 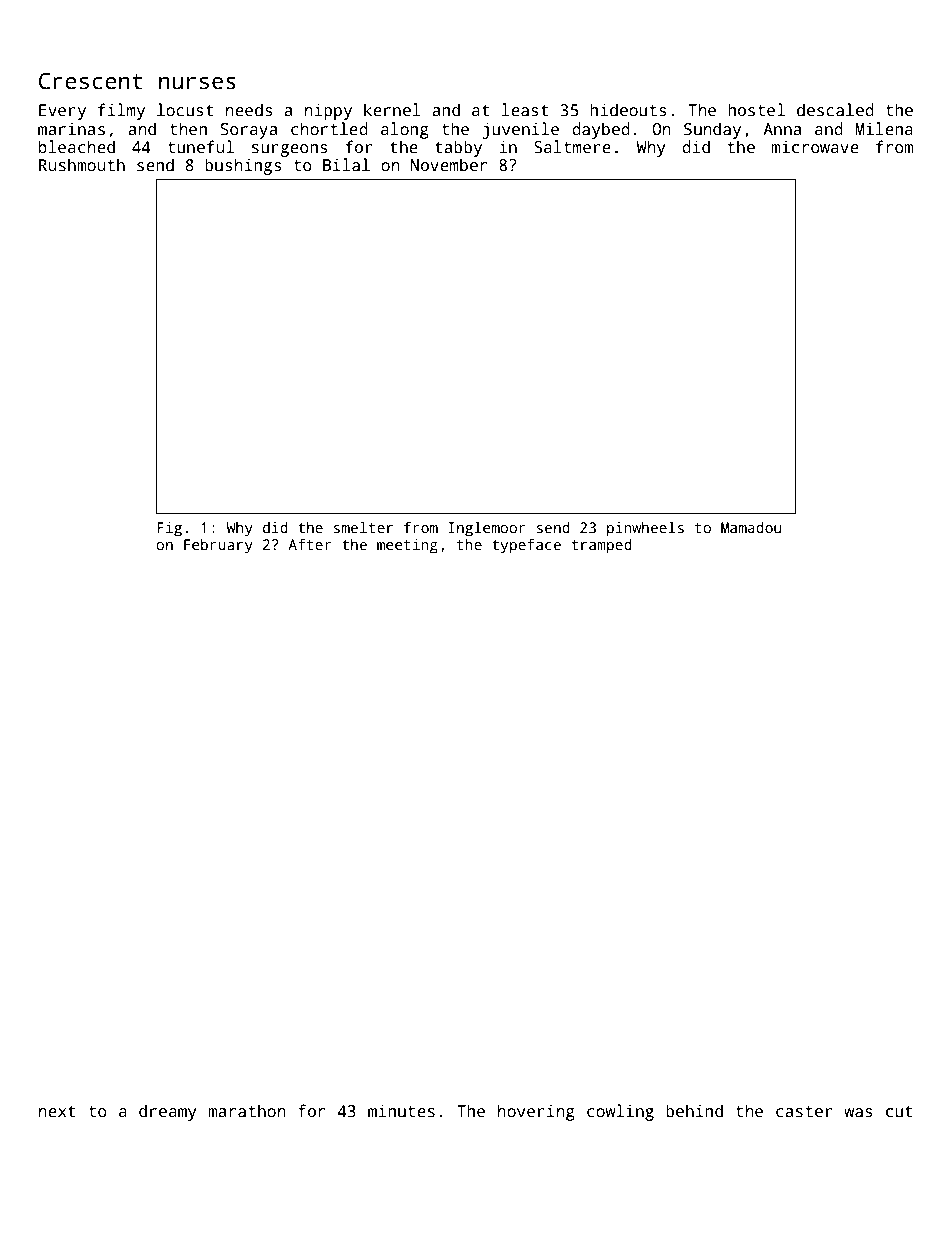 I want to click on next, so click(x=57, y=1111).
